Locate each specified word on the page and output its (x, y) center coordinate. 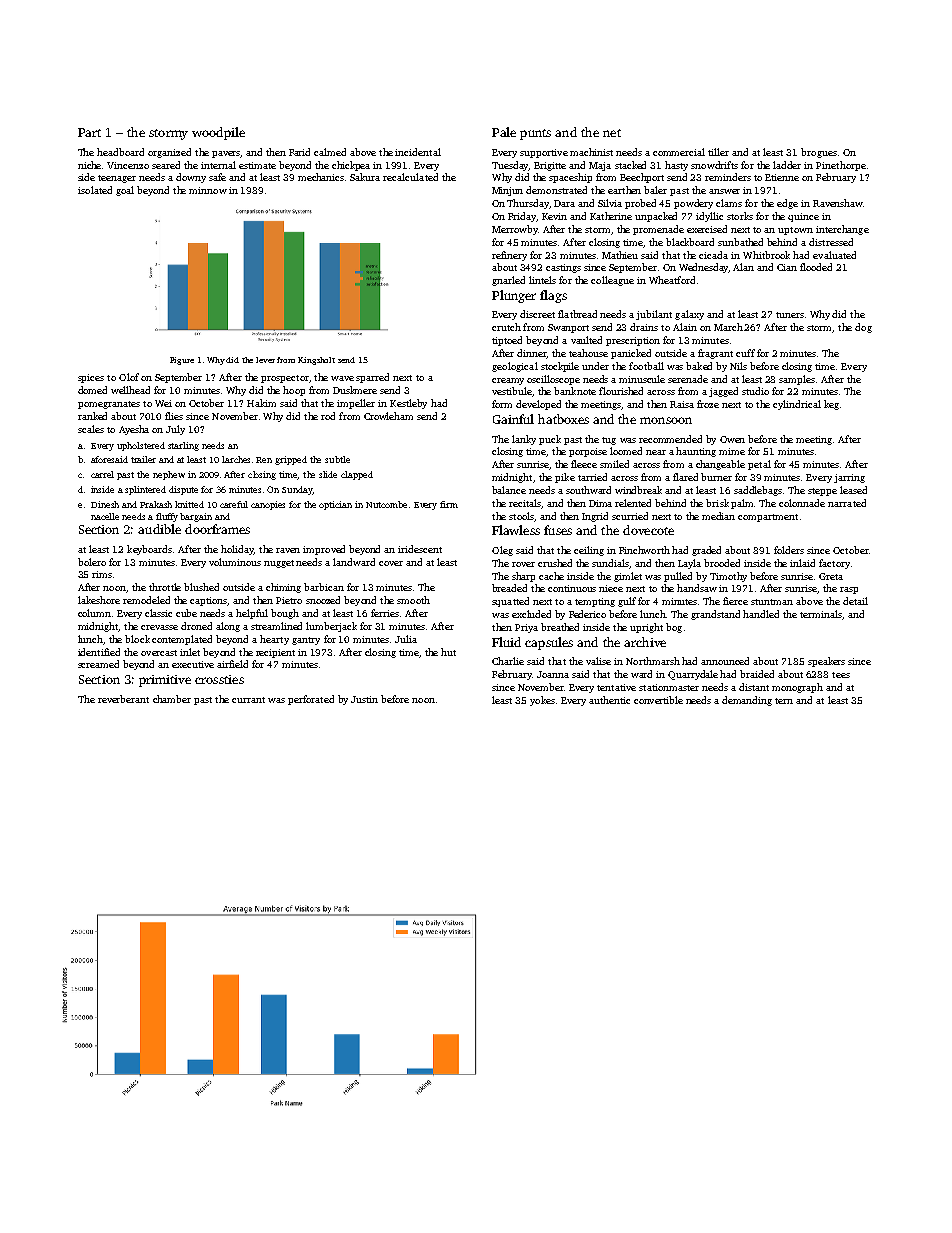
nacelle (105, 516)
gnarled (508, 281)
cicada (713, 255)
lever (265, 360)
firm (449, 504)
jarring (849, 478)
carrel (102, 474)
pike (565, 478)
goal (125, 191)
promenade (658, 230)
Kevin (554, 216)
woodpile (218, 133)
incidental (418, 152)
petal (759, 465)
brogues (819, 153)
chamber (172, 699)
